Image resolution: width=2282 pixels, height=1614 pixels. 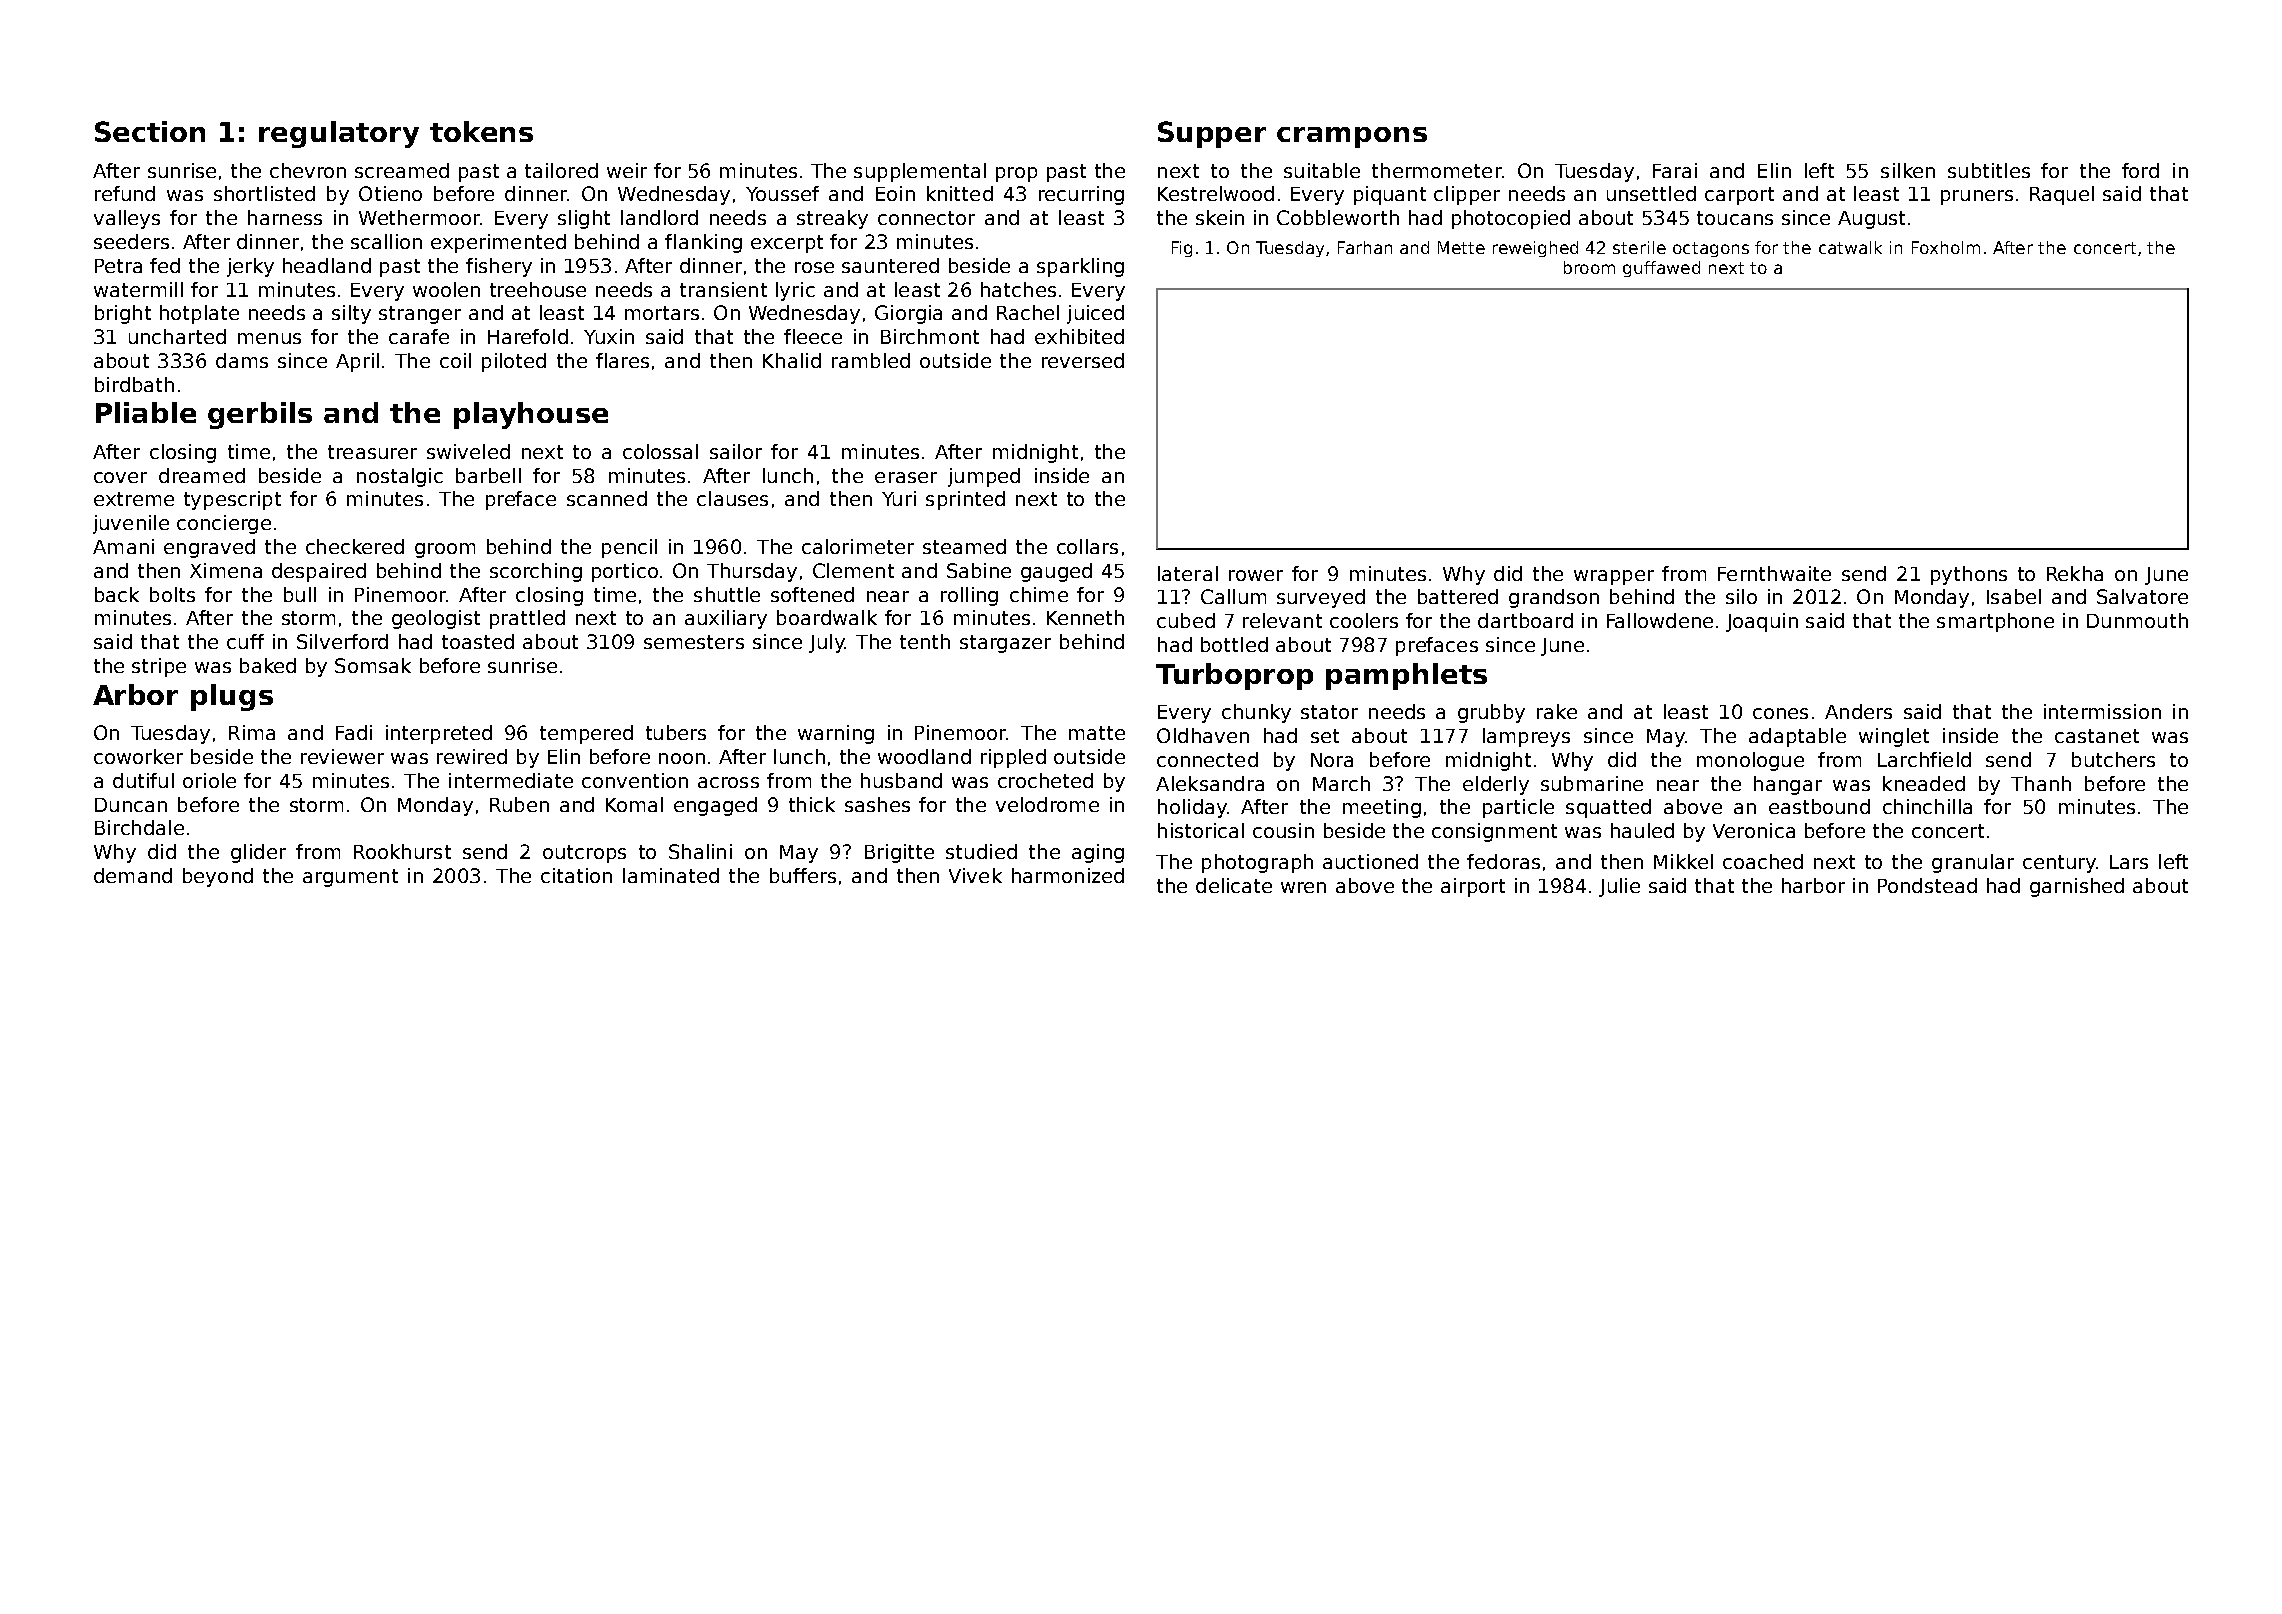 What do you see at coordinates (622, 360) in the image?
I see `flares` at bounding box center [622, 360].
